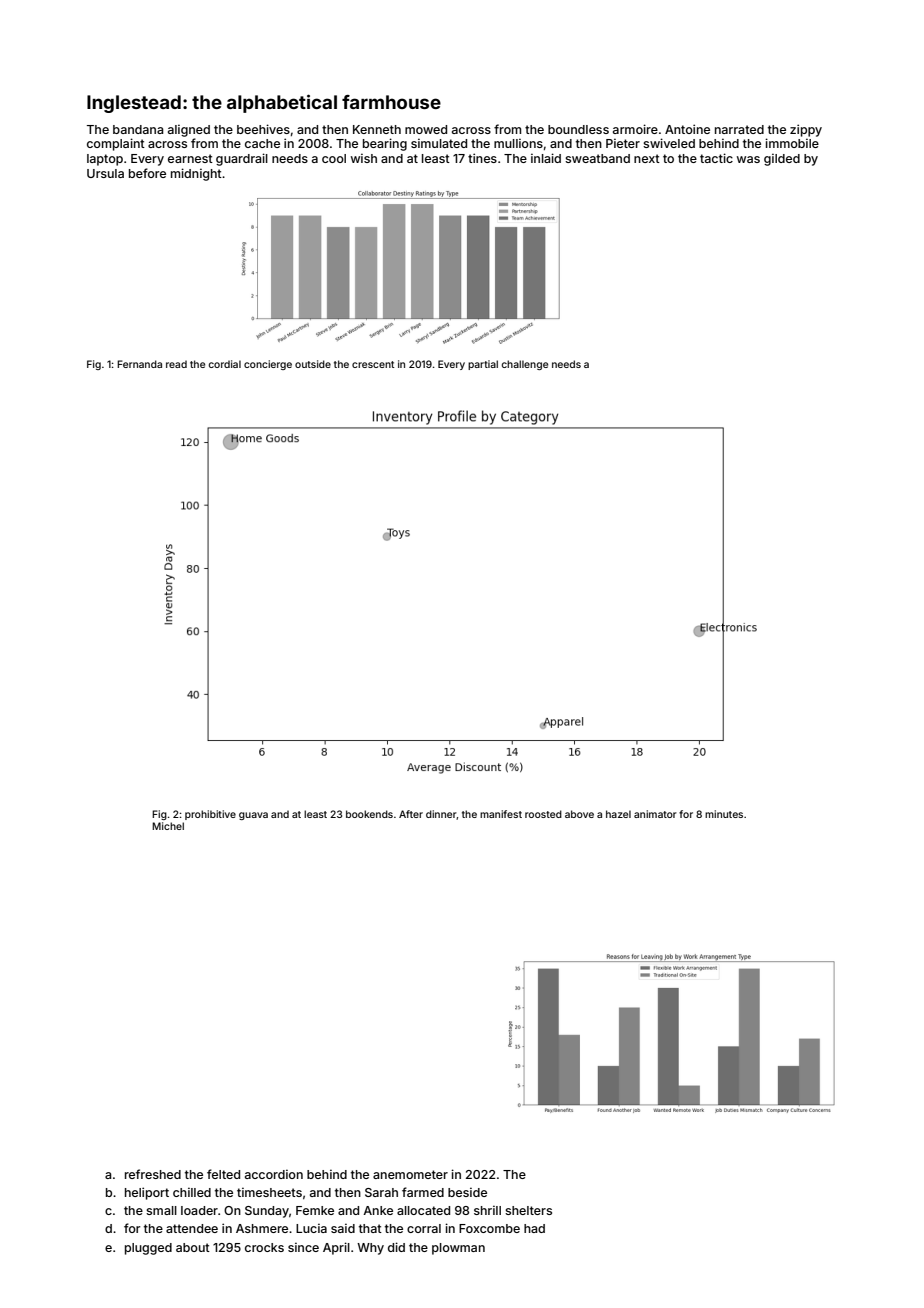  I want to click on read, so click(176, 364).
